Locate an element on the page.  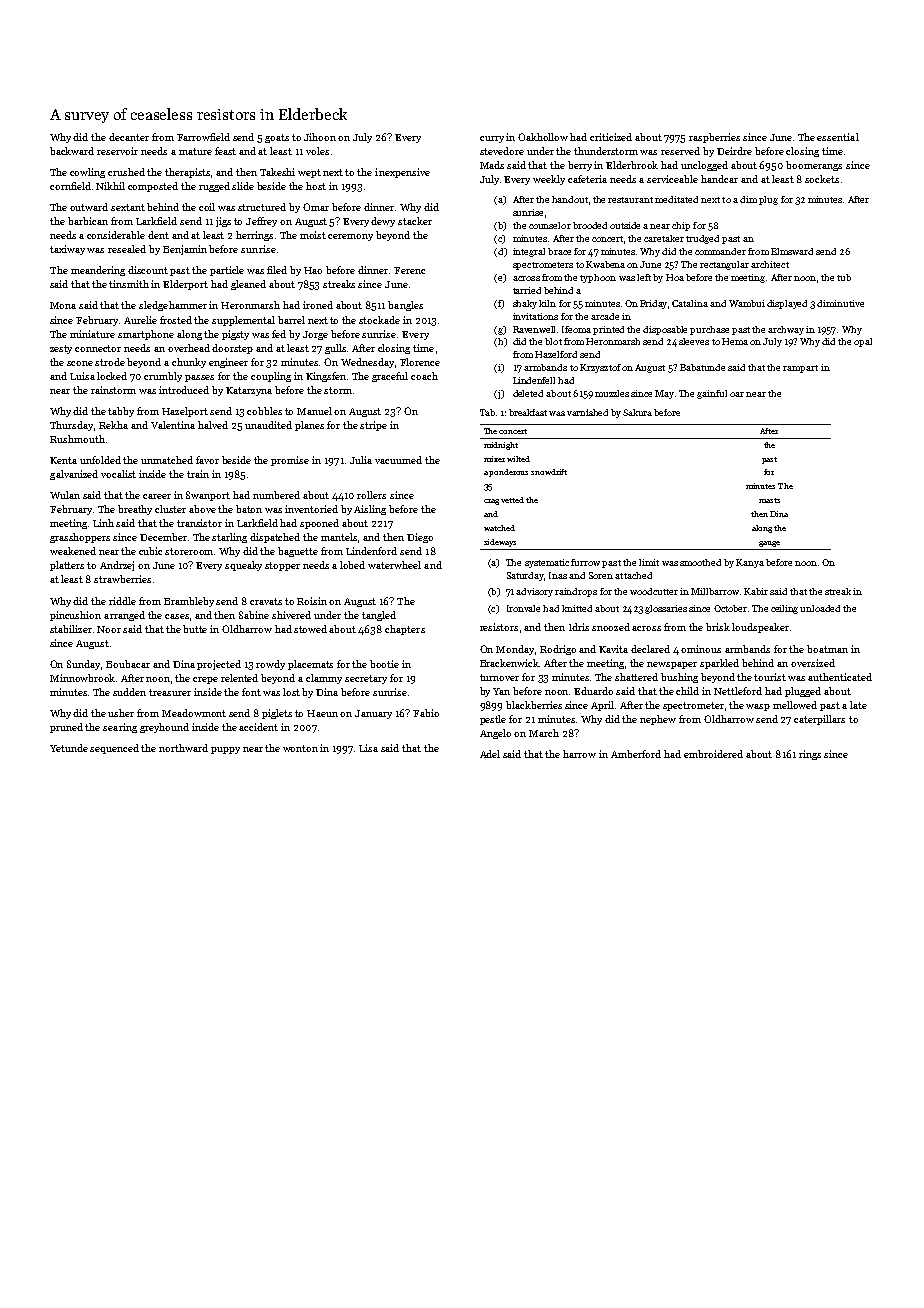
stockade is located at coordinates (379, 320).
